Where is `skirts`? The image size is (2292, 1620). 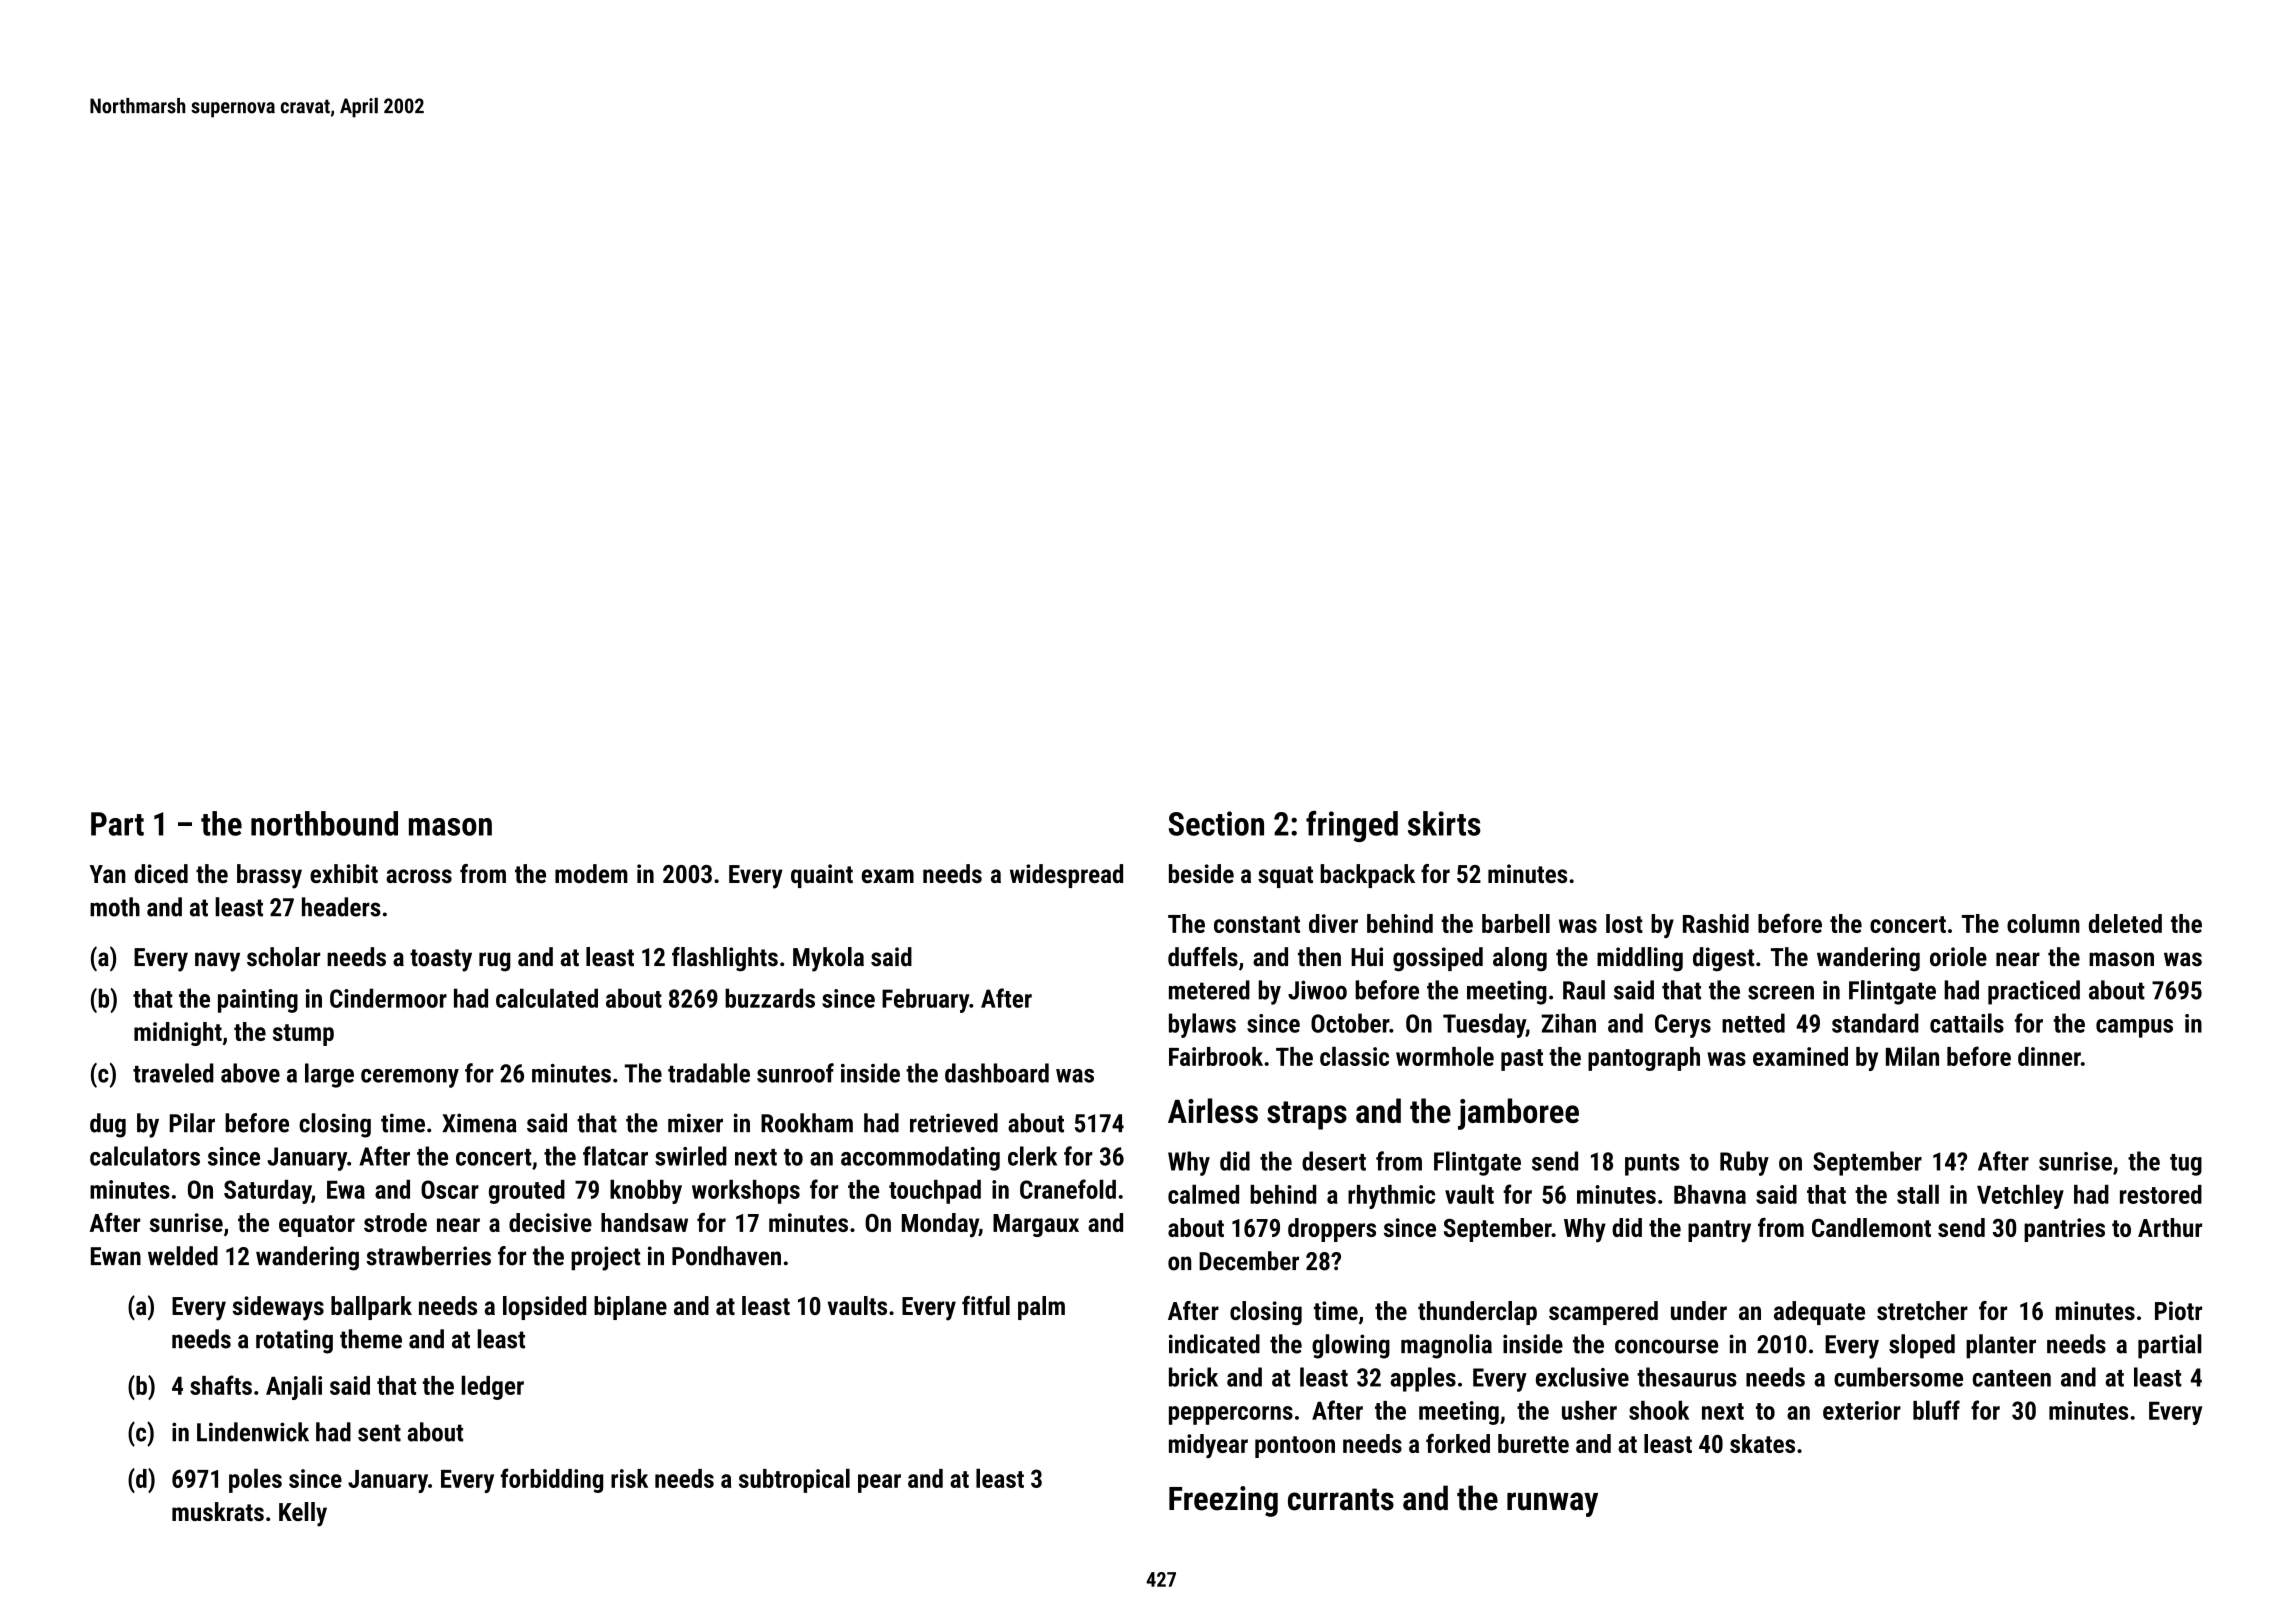 skirts is located at coordinates (1444, 823).
